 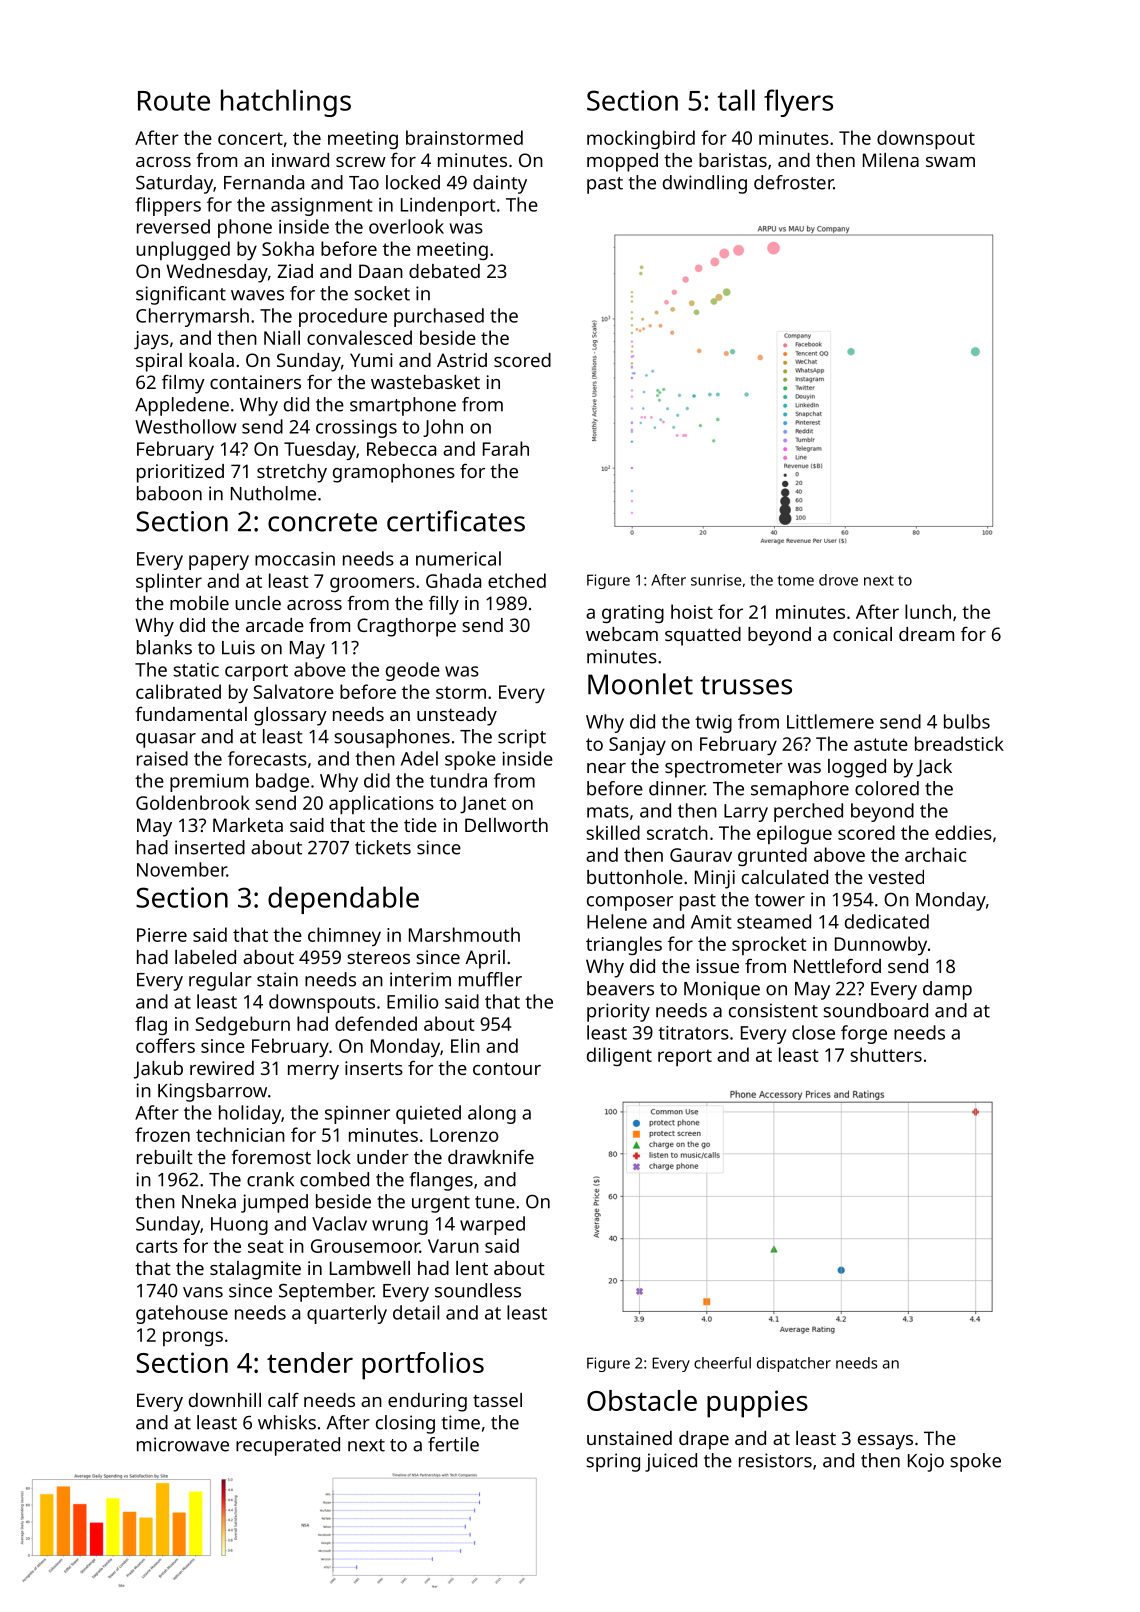 What do you see at coordinates (947, 990) in the page?
I see `damp` at bounding box center [947, 990].
